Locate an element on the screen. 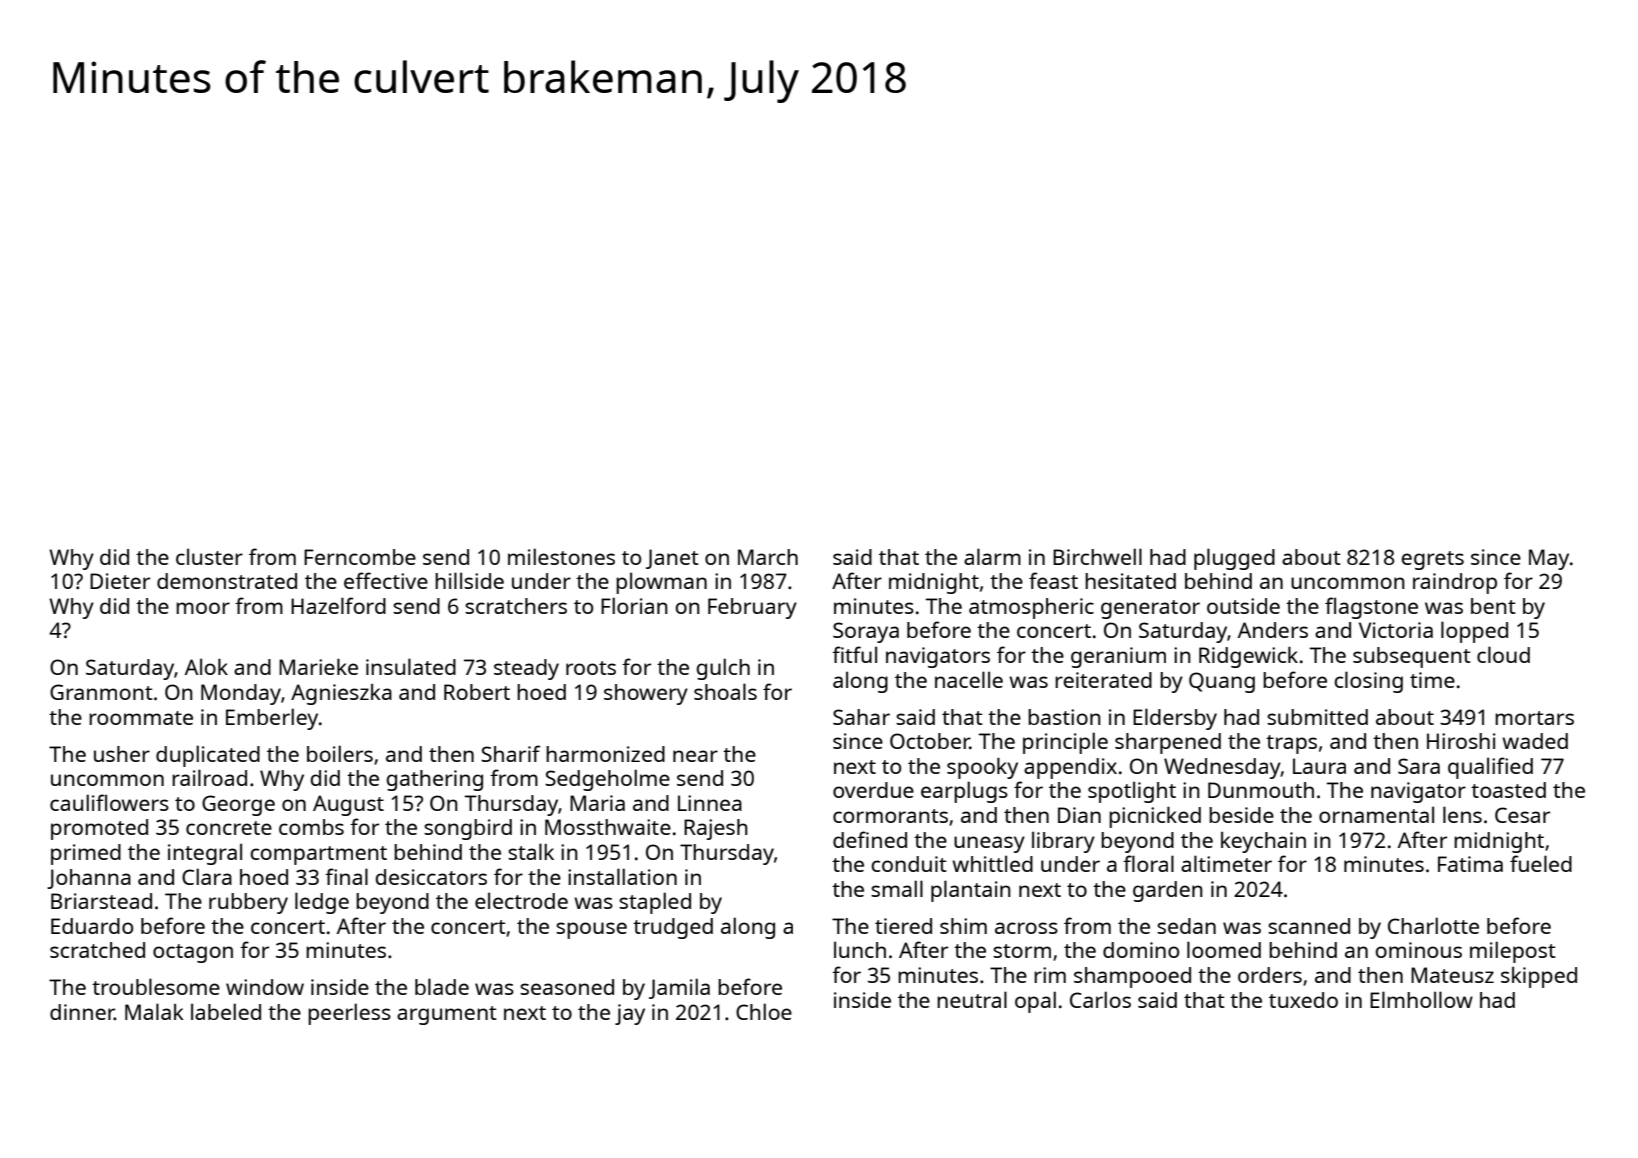 The width and height of the screenshot is (1638, 1158). Ferncombe is located at coordinates (360, 557).
